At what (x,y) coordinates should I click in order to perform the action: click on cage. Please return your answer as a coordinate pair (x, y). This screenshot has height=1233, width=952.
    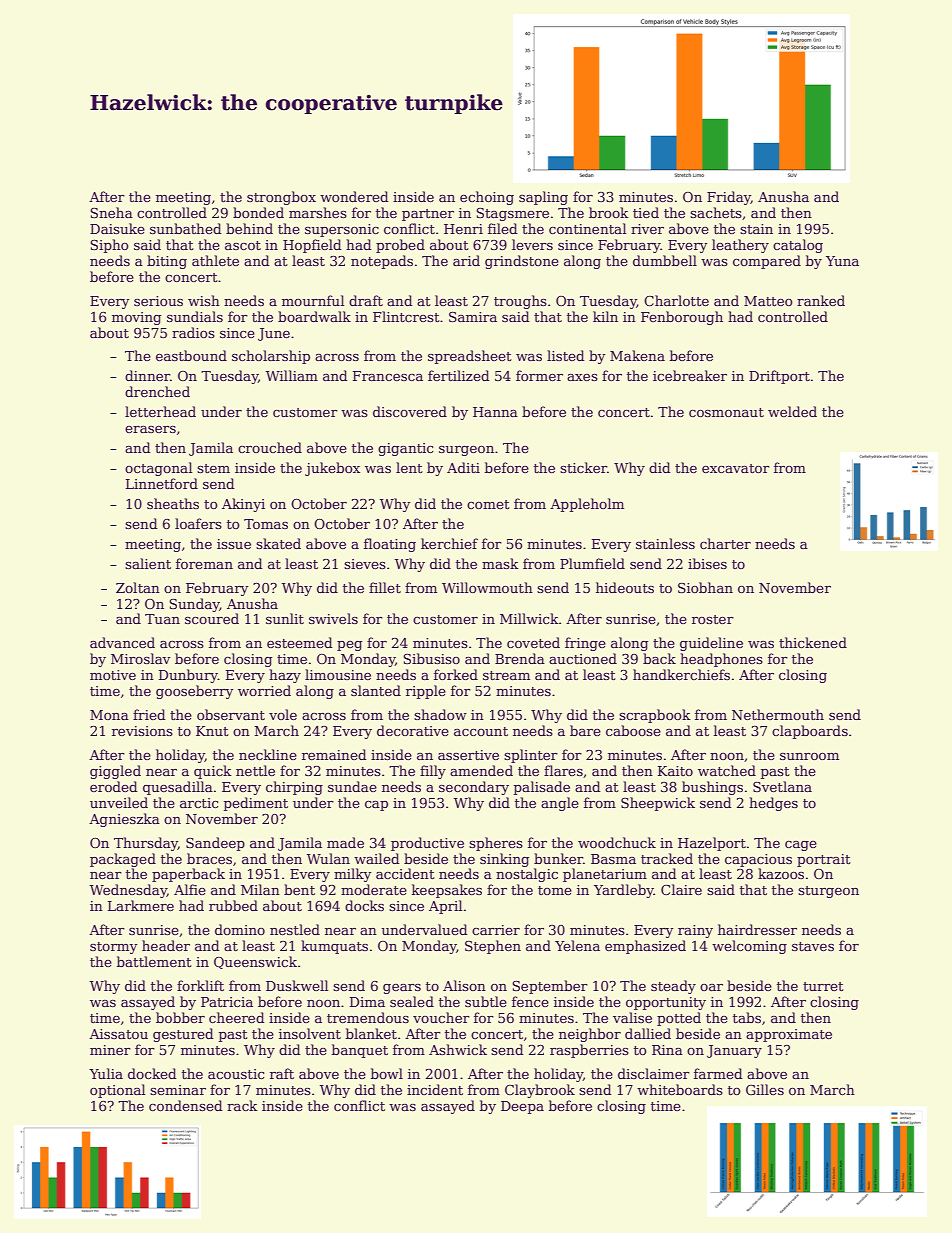
    Looking at the image, I should click on (801, 846).
